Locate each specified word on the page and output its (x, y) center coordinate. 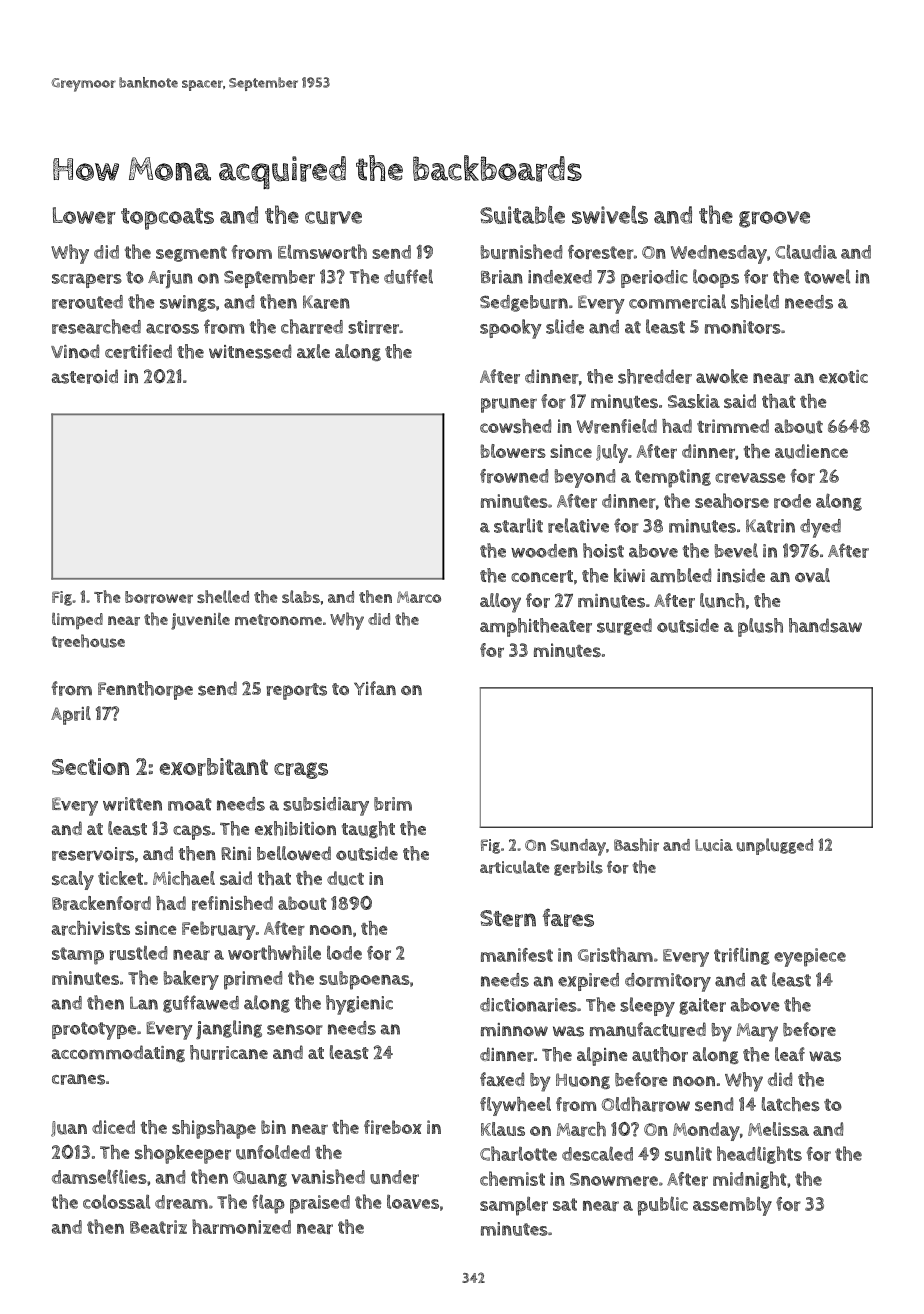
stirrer (373, 327)
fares (568, 917)
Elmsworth (322, 251)
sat (565, 1204)
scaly (73, 880)
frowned (514, 476)
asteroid (85, 376)
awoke (722, 376)
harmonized (241, 1226)
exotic (843, 377)
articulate (515, 867)
